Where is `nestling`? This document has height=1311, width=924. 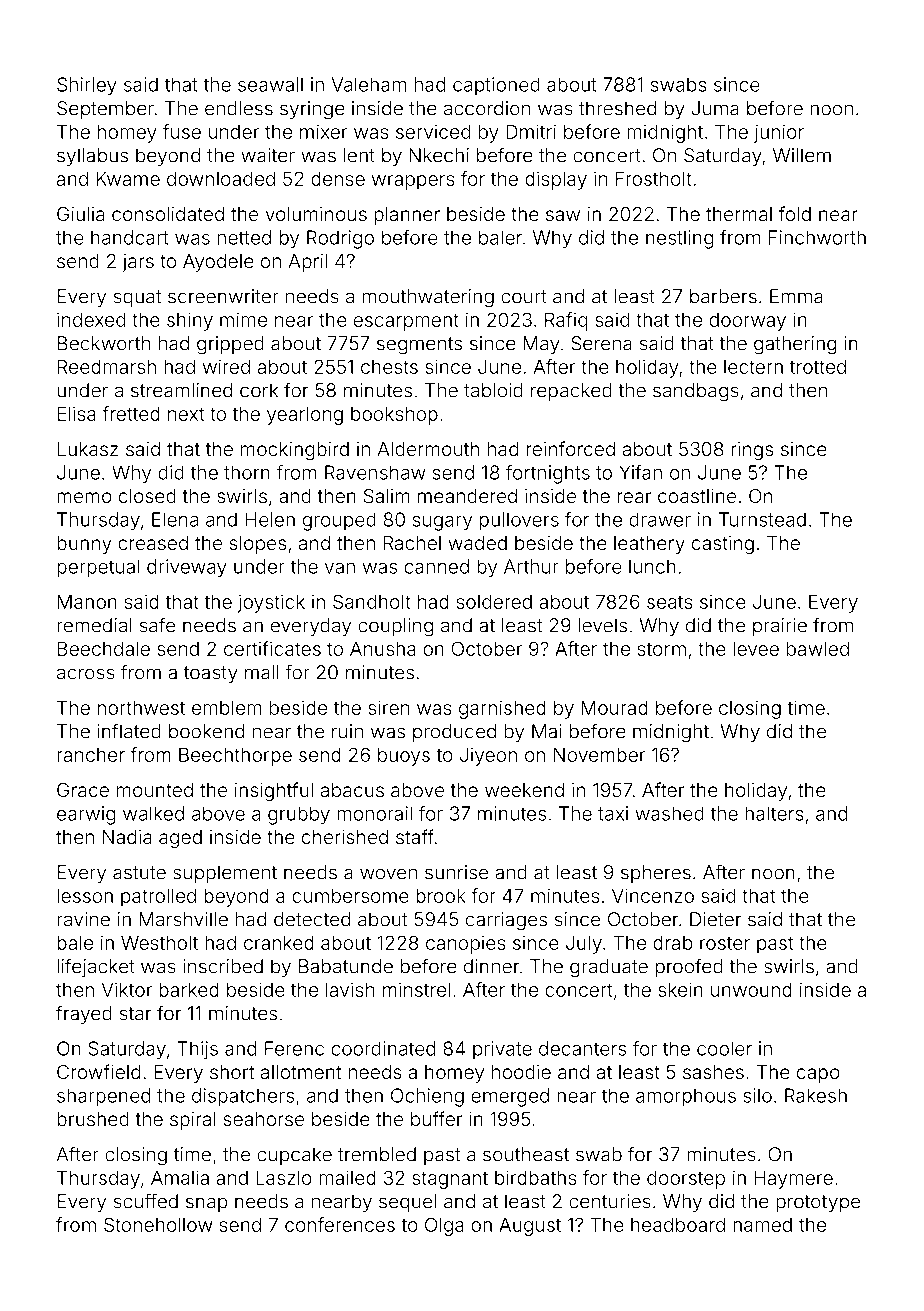 nestling is located at coordinates (680, 239).
